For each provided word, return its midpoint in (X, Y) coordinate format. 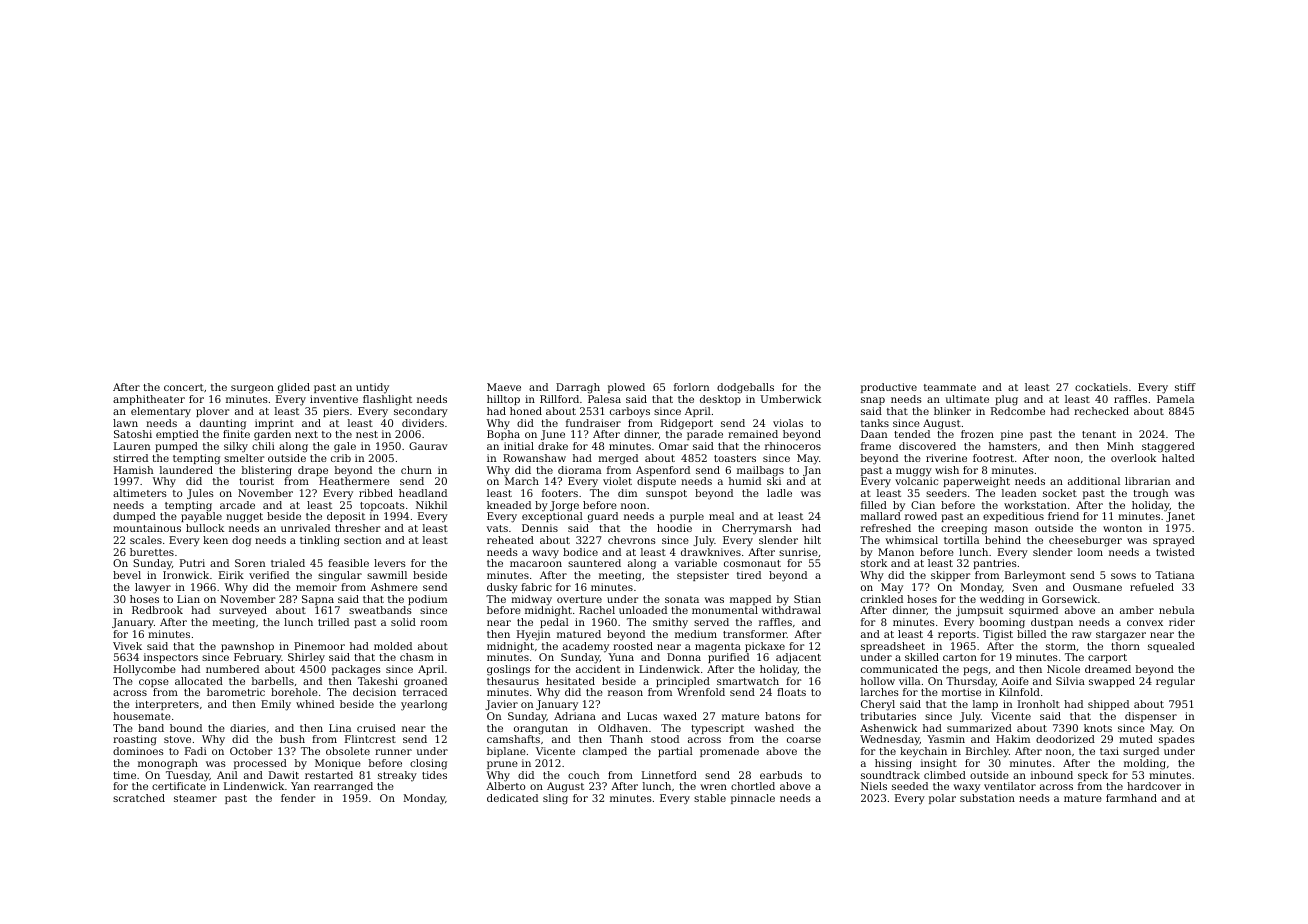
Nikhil (431, 505)
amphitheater (149, 400)
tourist (256, 481)
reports (957, 635)
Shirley (306, 658)
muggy (914, 472)
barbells (273, 681)
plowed (626, 388)
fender (298, 798)
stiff (1185, 387)
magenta (718, 648)
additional (1094, 481)
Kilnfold (1019, 692)
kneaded (509, 505)
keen (215, 540)
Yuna (621, 657)
